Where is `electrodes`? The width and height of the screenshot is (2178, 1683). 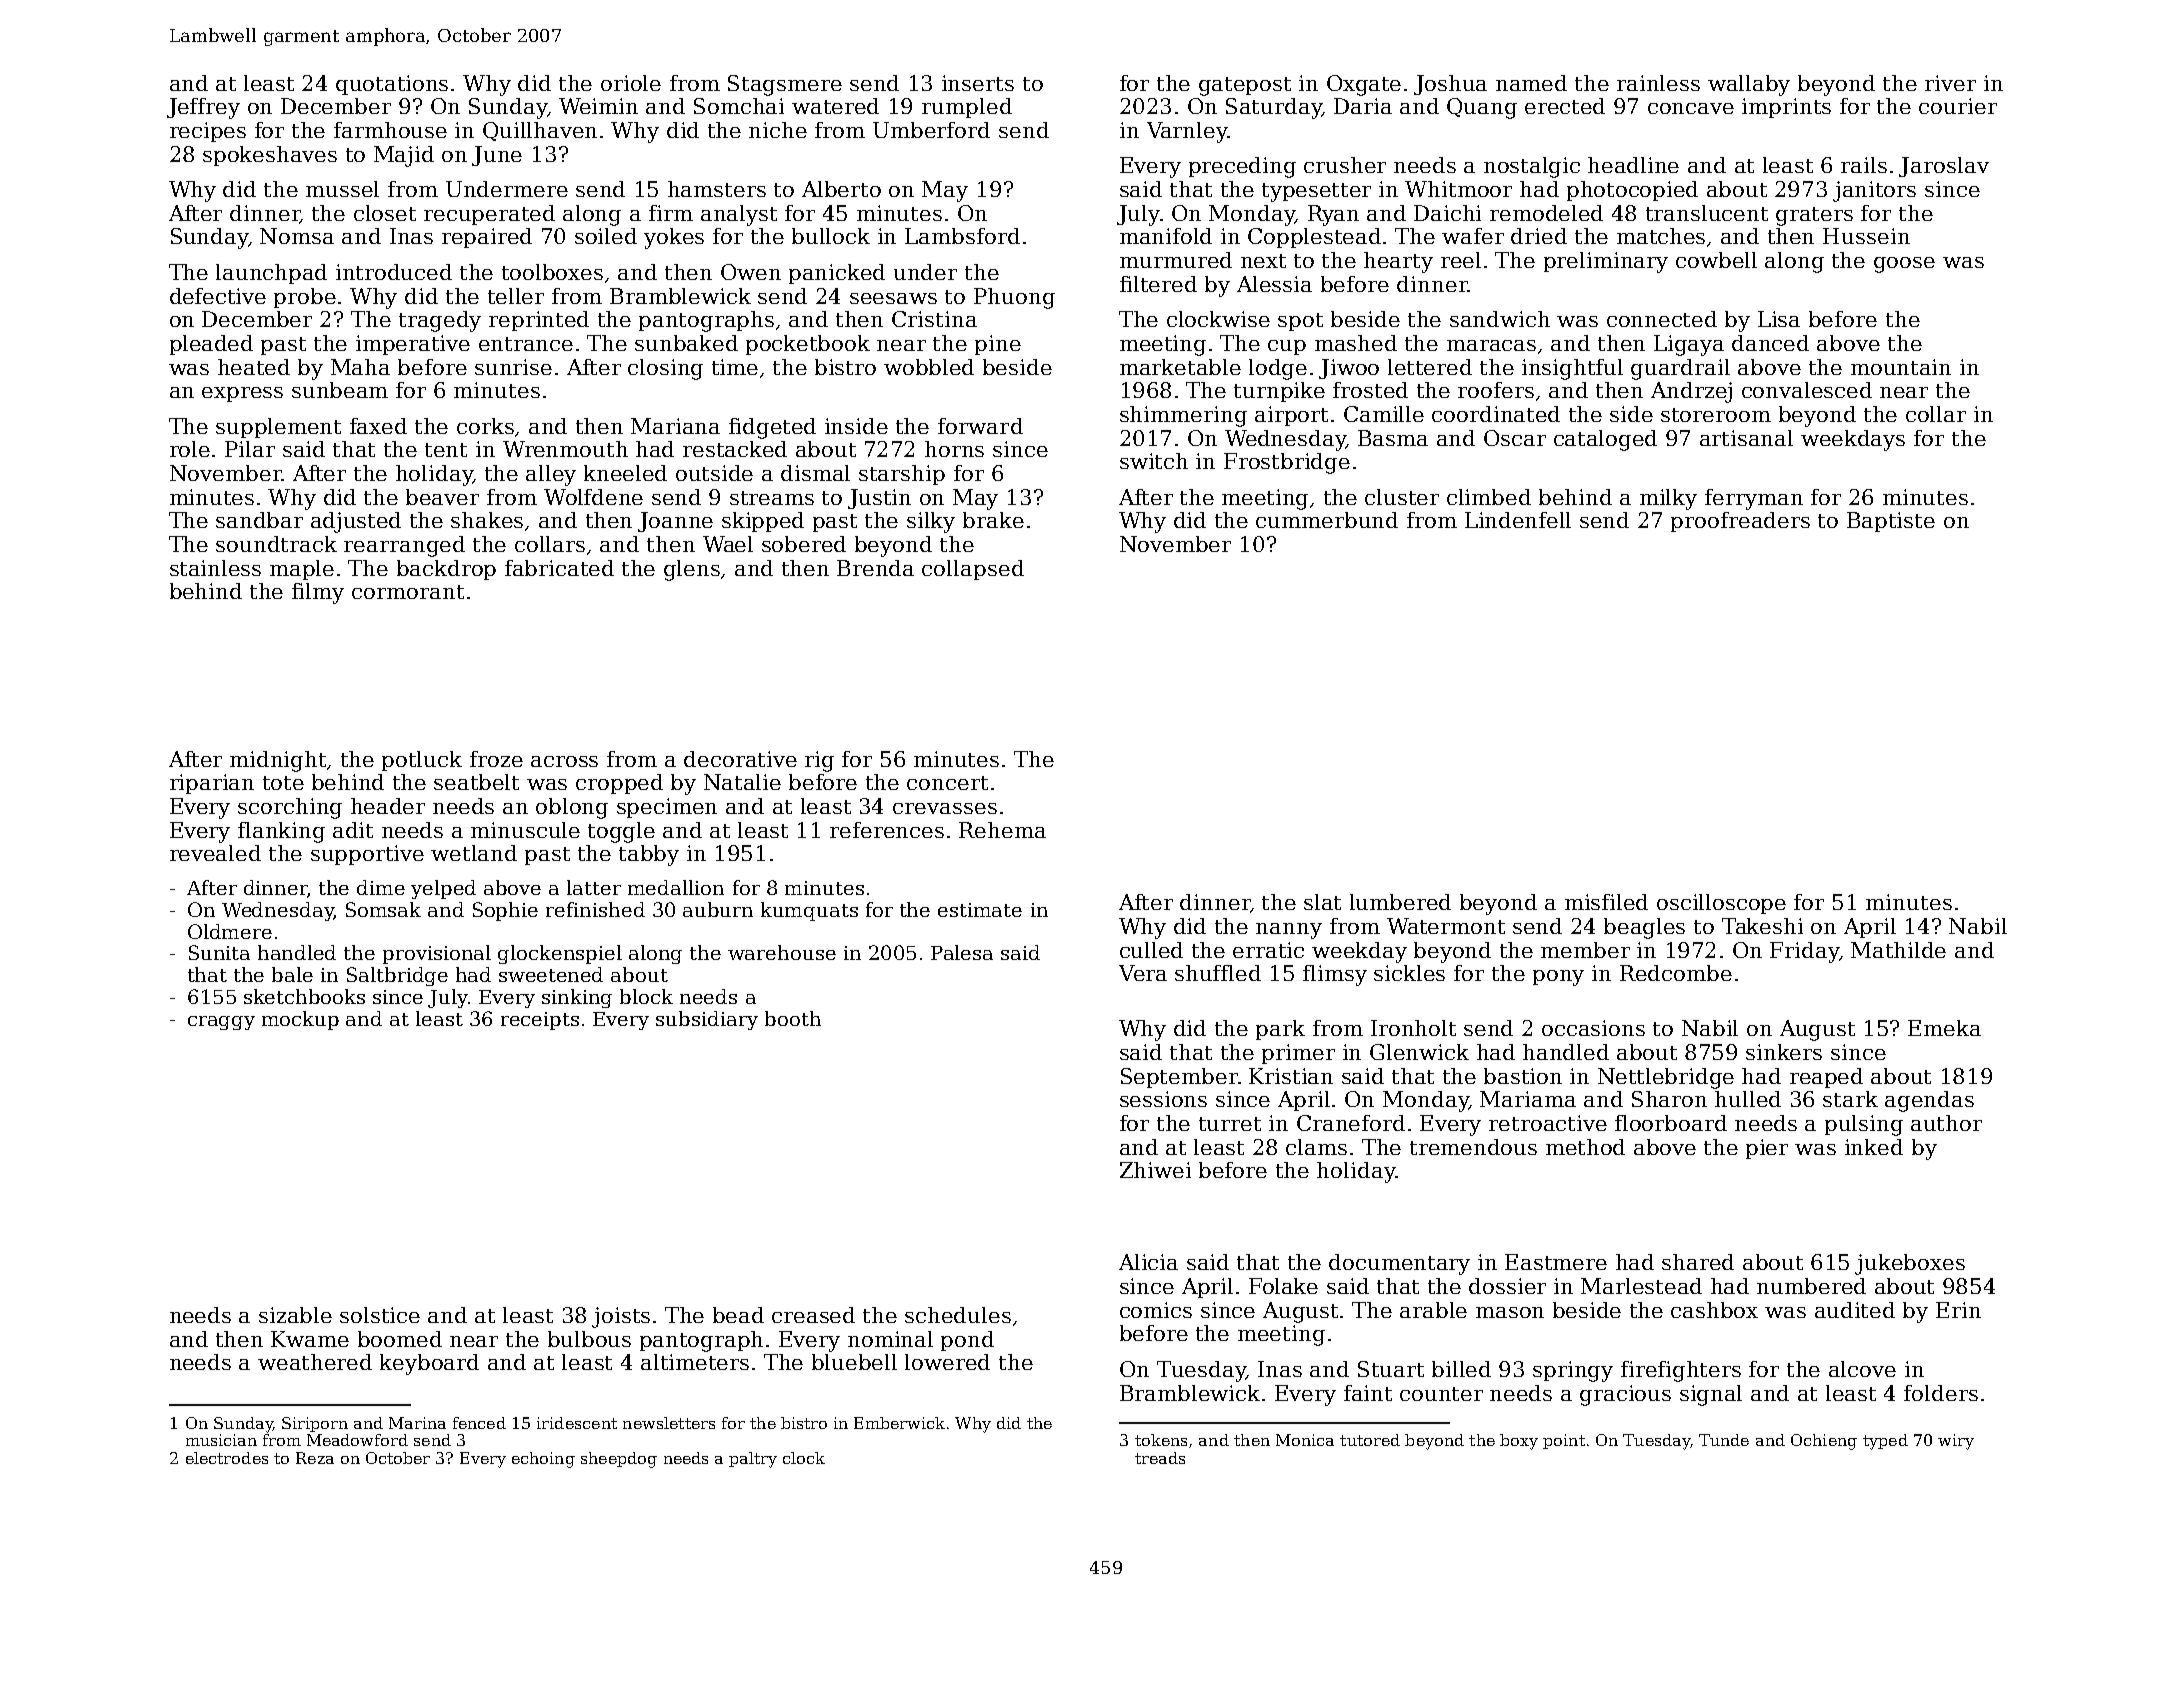
electrodes is located at coordinates (227, 1458).
